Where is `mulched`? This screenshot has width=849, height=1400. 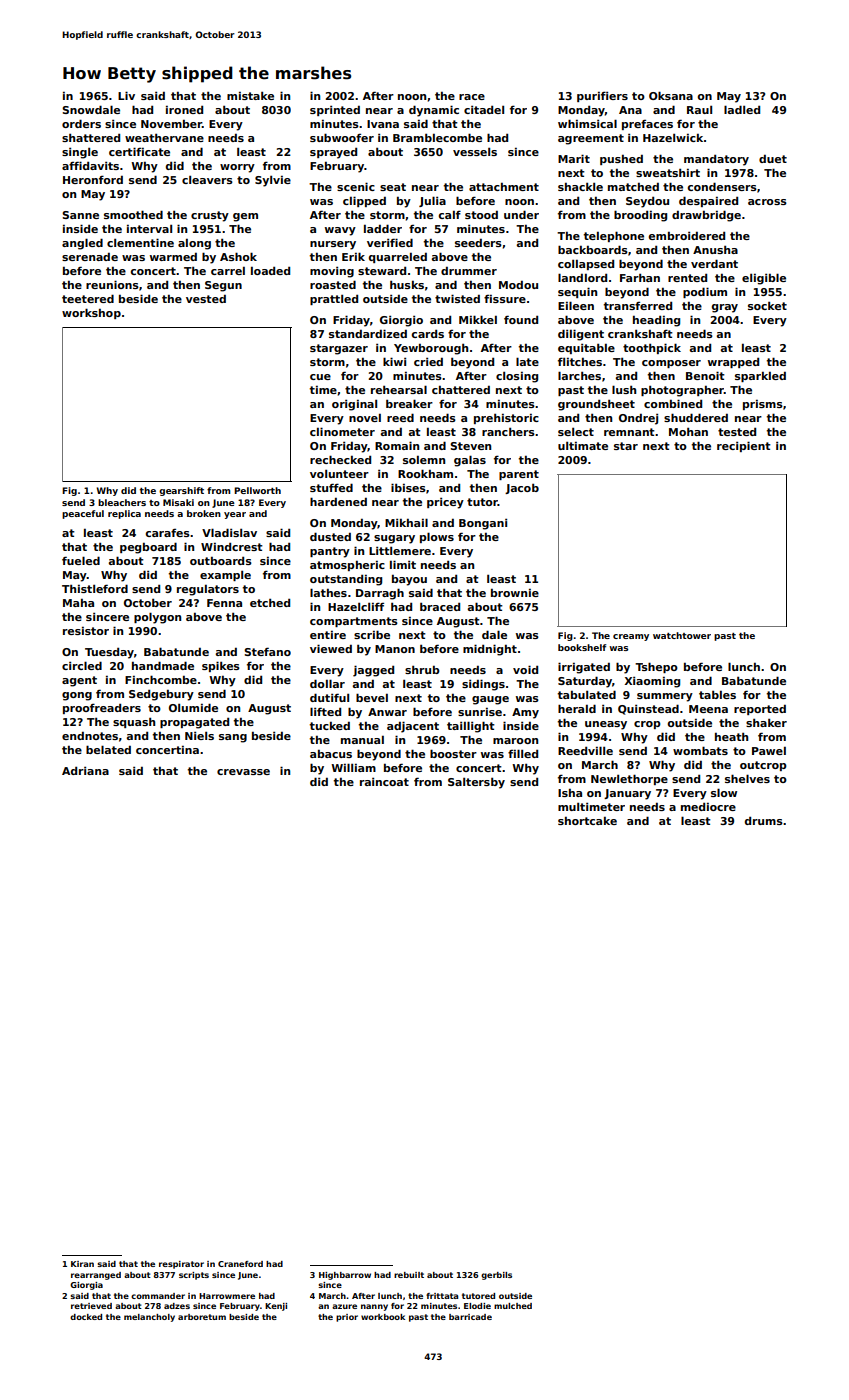
mulched is located at coordinates (513, 1306).
